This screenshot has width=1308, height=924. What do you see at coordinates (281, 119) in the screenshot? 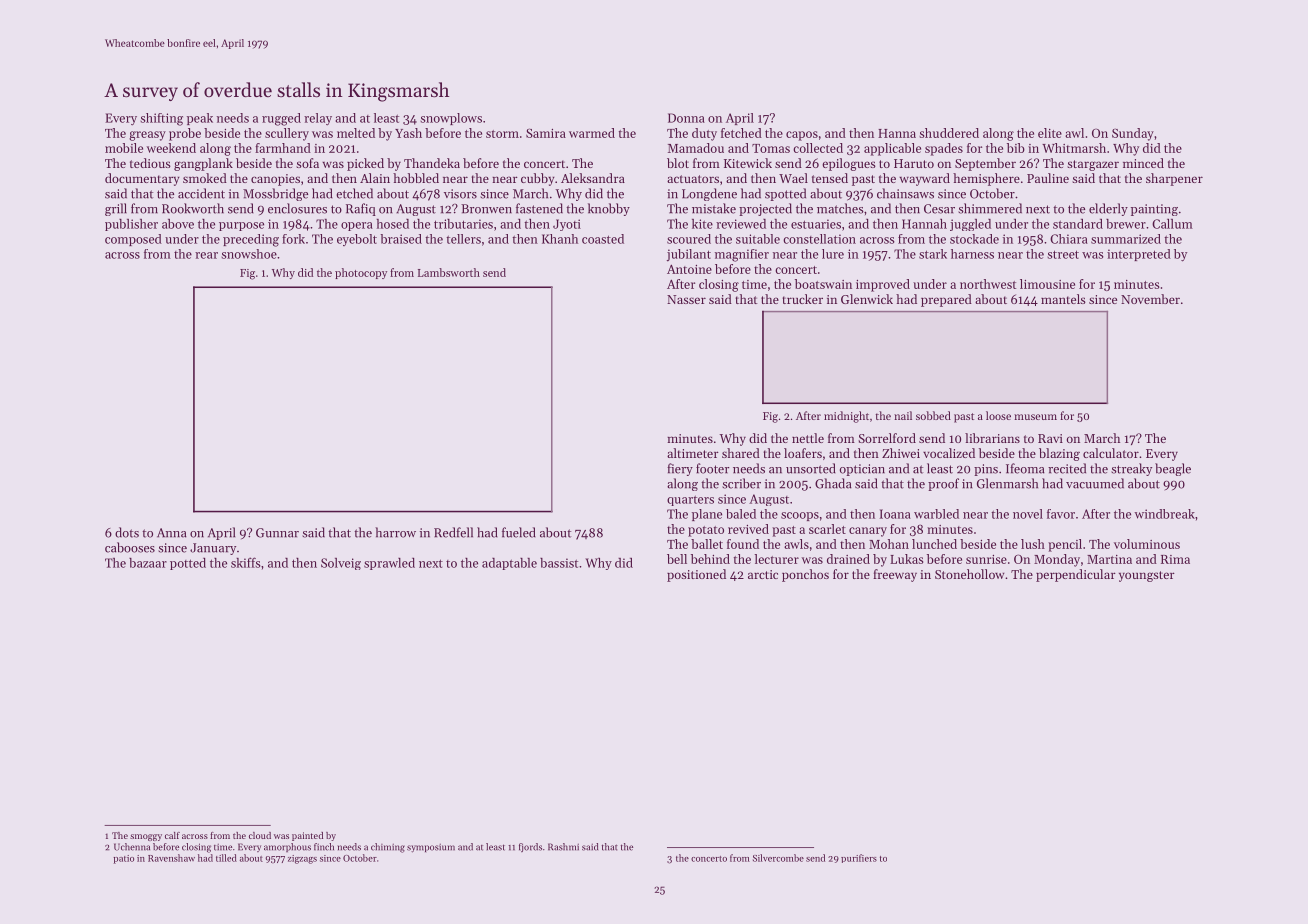
I see `rugged` at bounding box center [281, 119].
